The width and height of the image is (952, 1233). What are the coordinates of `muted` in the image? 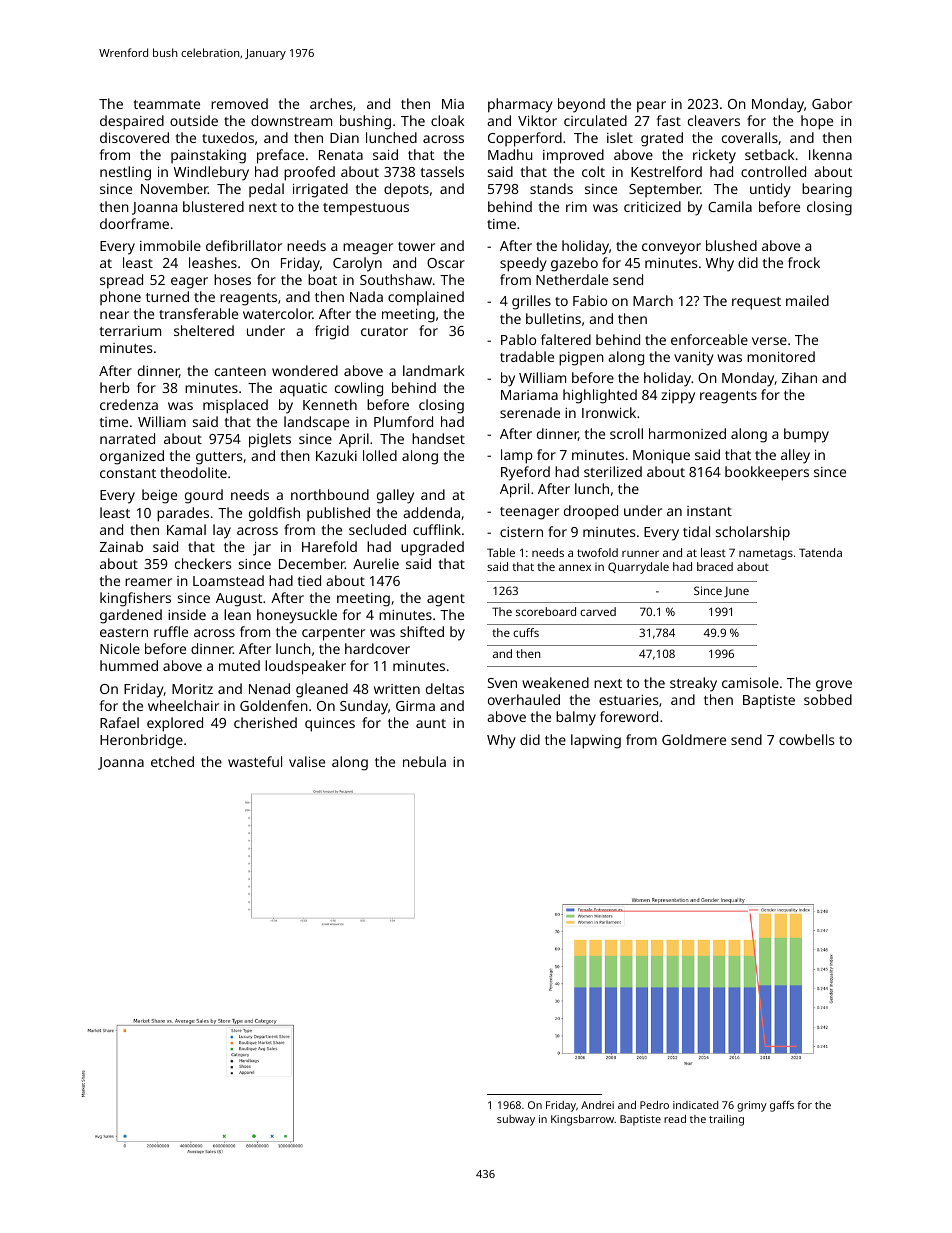 It's located at (239, 665).
